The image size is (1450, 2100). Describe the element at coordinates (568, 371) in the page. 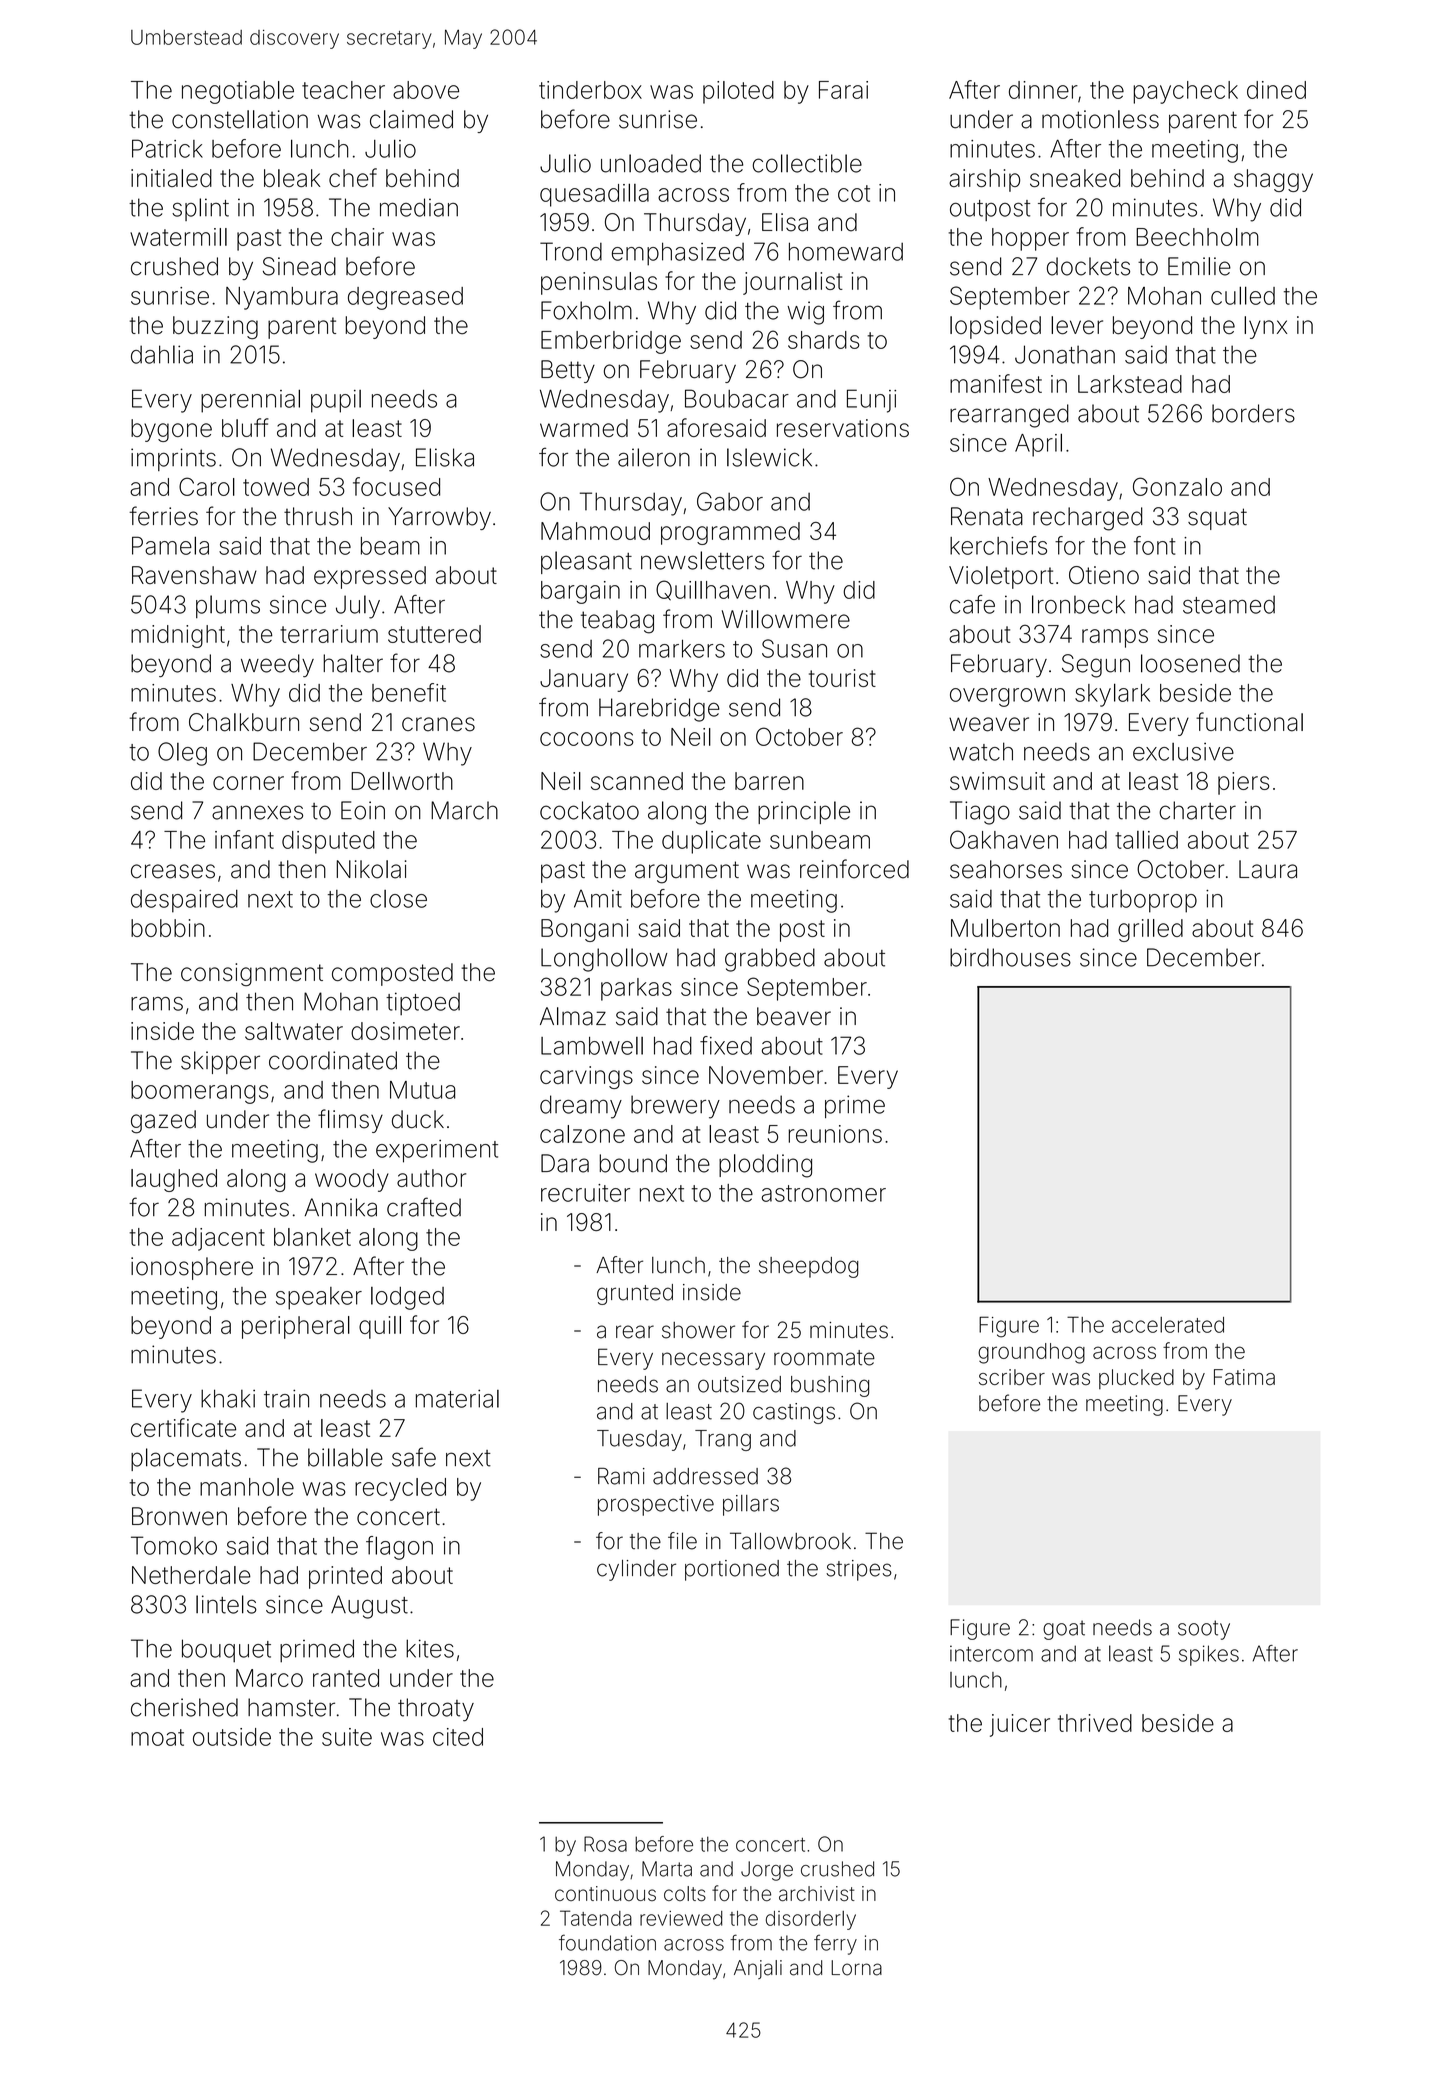

I see `Betty` at that location.
